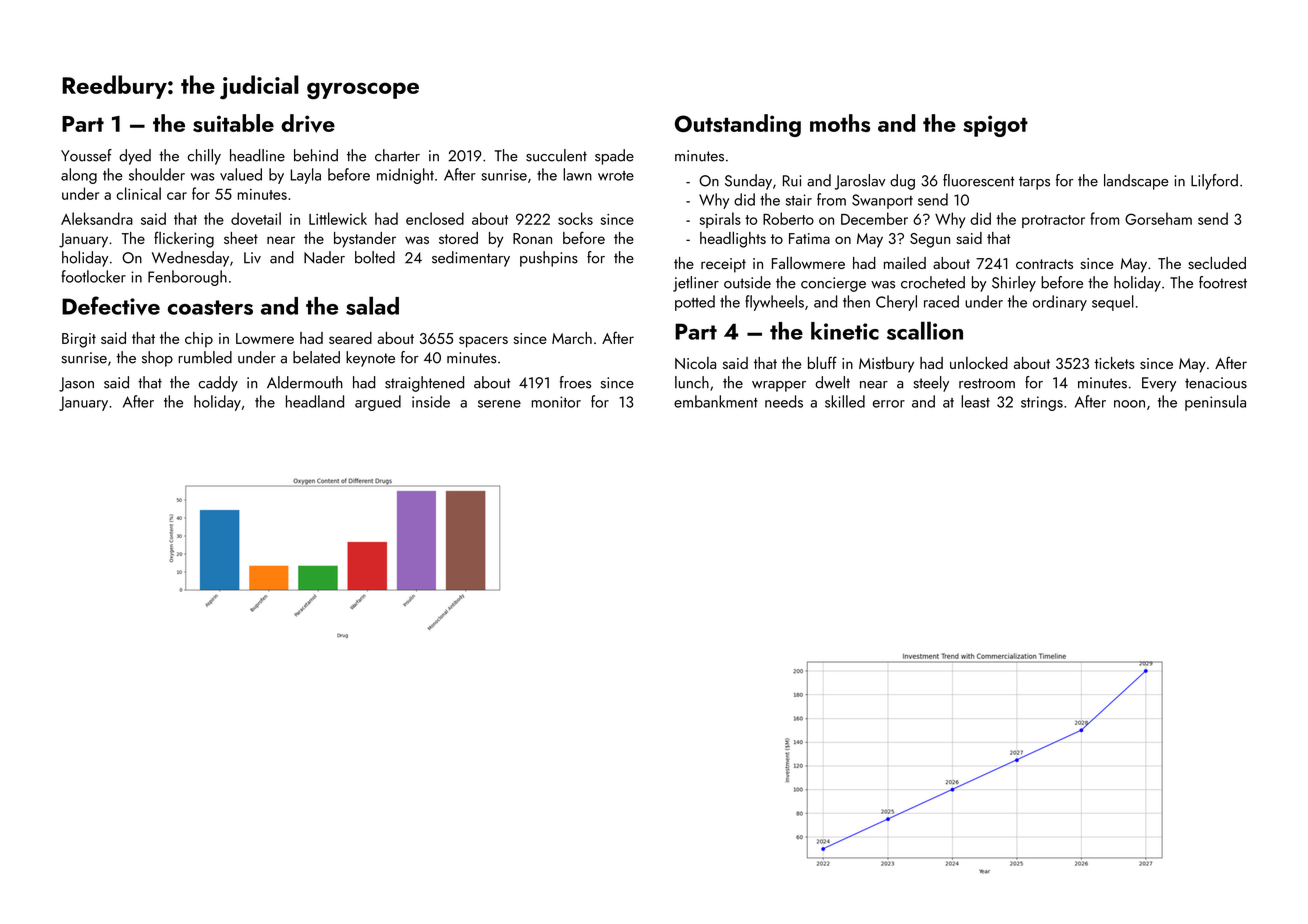 This document has width=1308, height=924. What do you see at coordinates (695, 303) in the document?
I see `potted` at bounding box center [695, 303].
